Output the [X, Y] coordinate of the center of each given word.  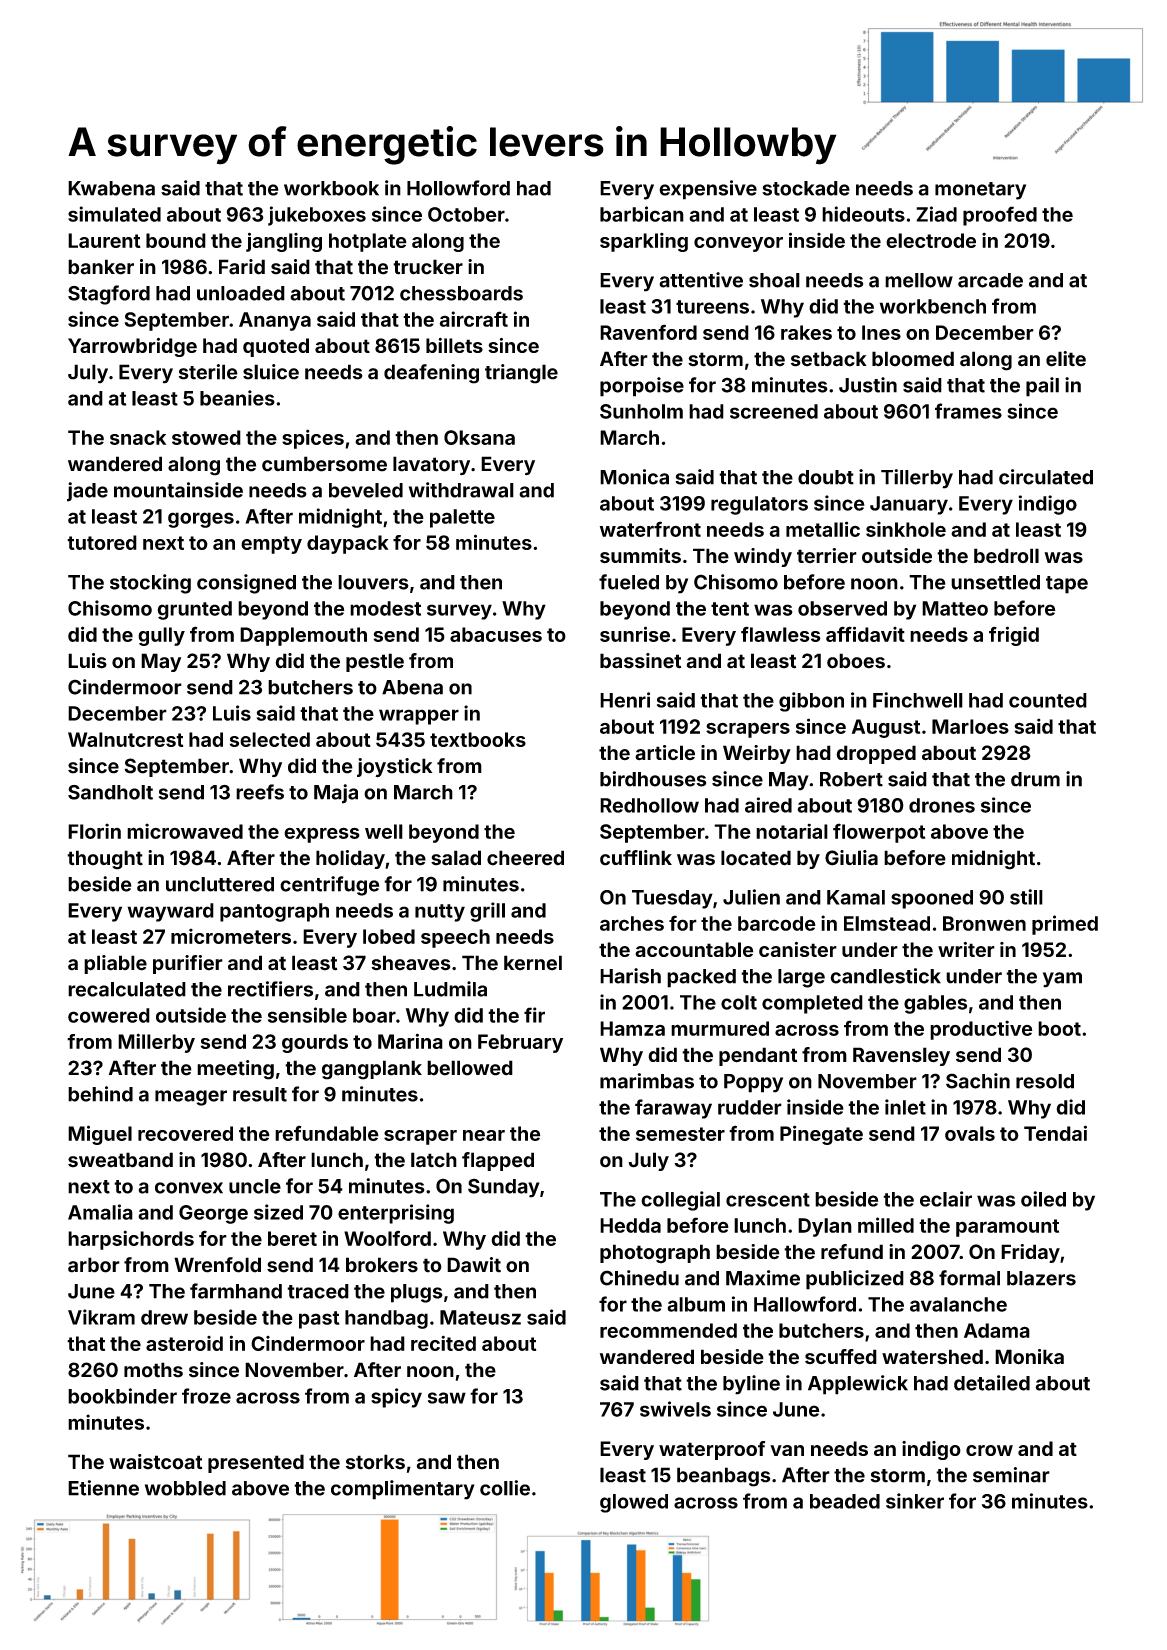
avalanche [958, 1304]
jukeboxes [317, 216]
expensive [708, 190]
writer [966, 949]
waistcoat [156, 1462]
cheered [525, 858]
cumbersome [324, 464]
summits [640, 555]
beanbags [723, 1477]
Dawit [474, 1265]
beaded [845, 1501]
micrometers [231, 936]
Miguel [100, 1135]
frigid [1014, 636]
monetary [980, 191]
